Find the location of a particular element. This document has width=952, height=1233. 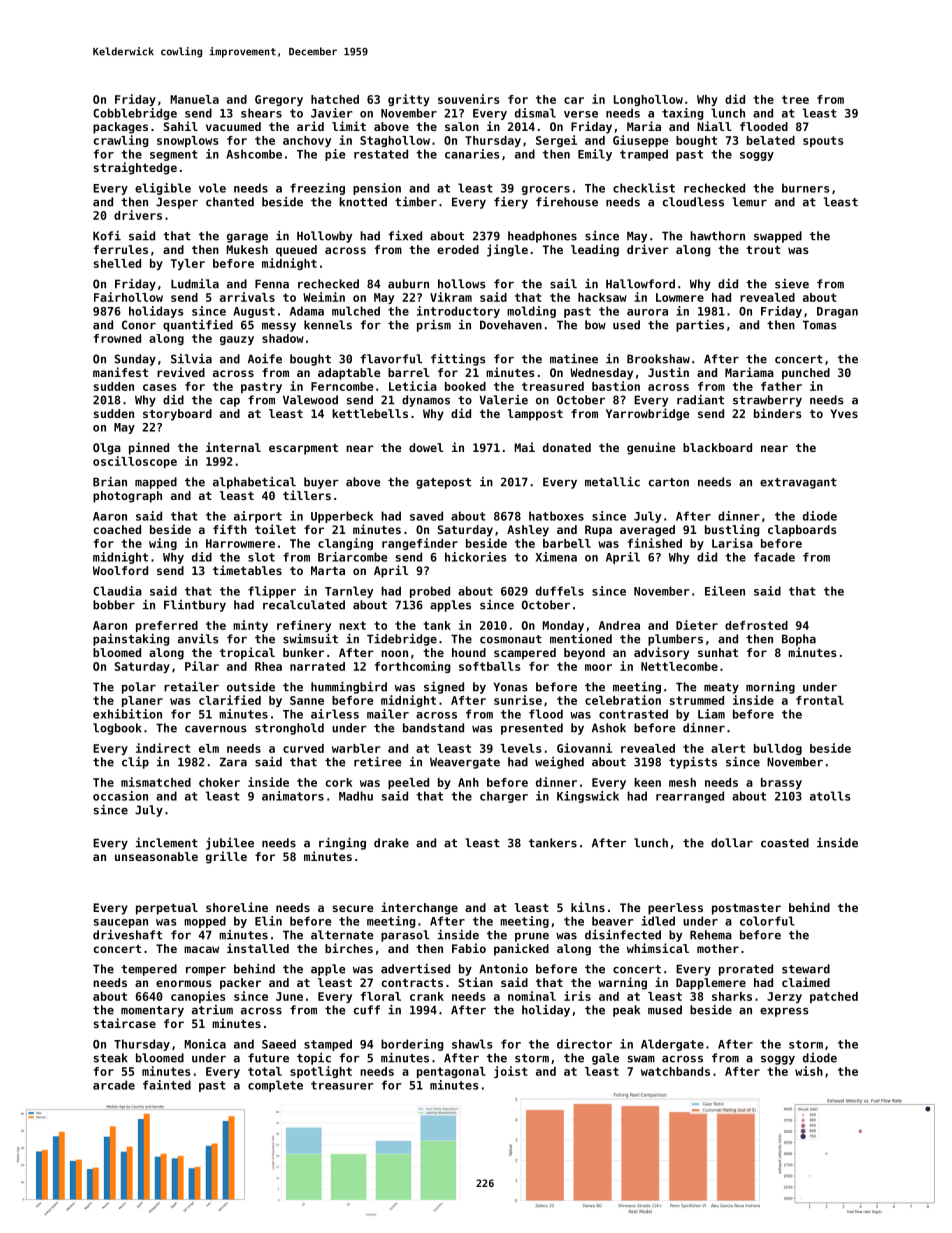

Gregory is located at coordinates (279, 100).
